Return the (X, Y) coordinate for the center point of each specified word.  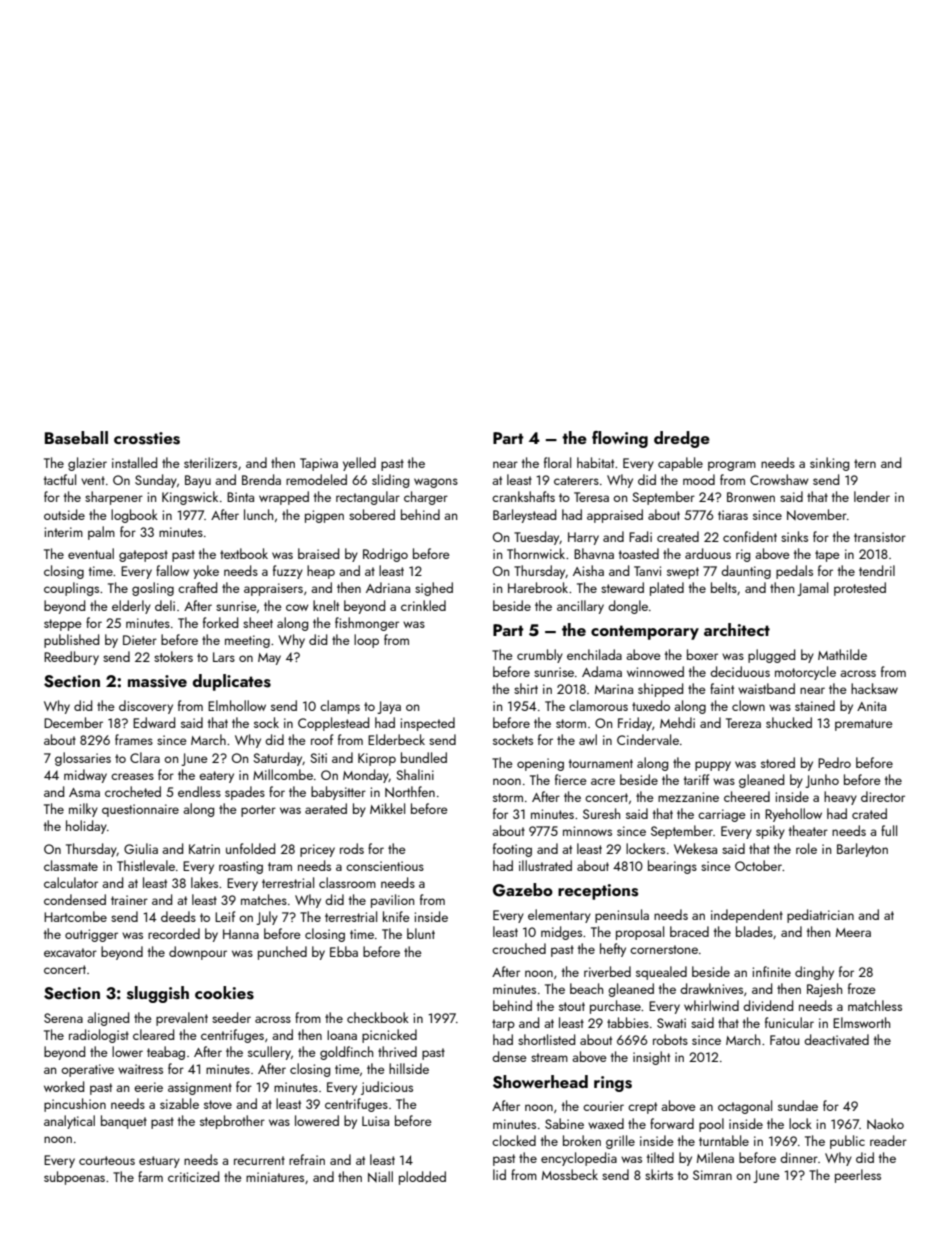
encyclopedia (579, 1159)
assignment (200, 1088)
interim (64, 532)
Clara (145, 757)
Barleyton (862, 850)
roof (322, 739)
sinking (829, 464)
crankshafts (523, 496)
